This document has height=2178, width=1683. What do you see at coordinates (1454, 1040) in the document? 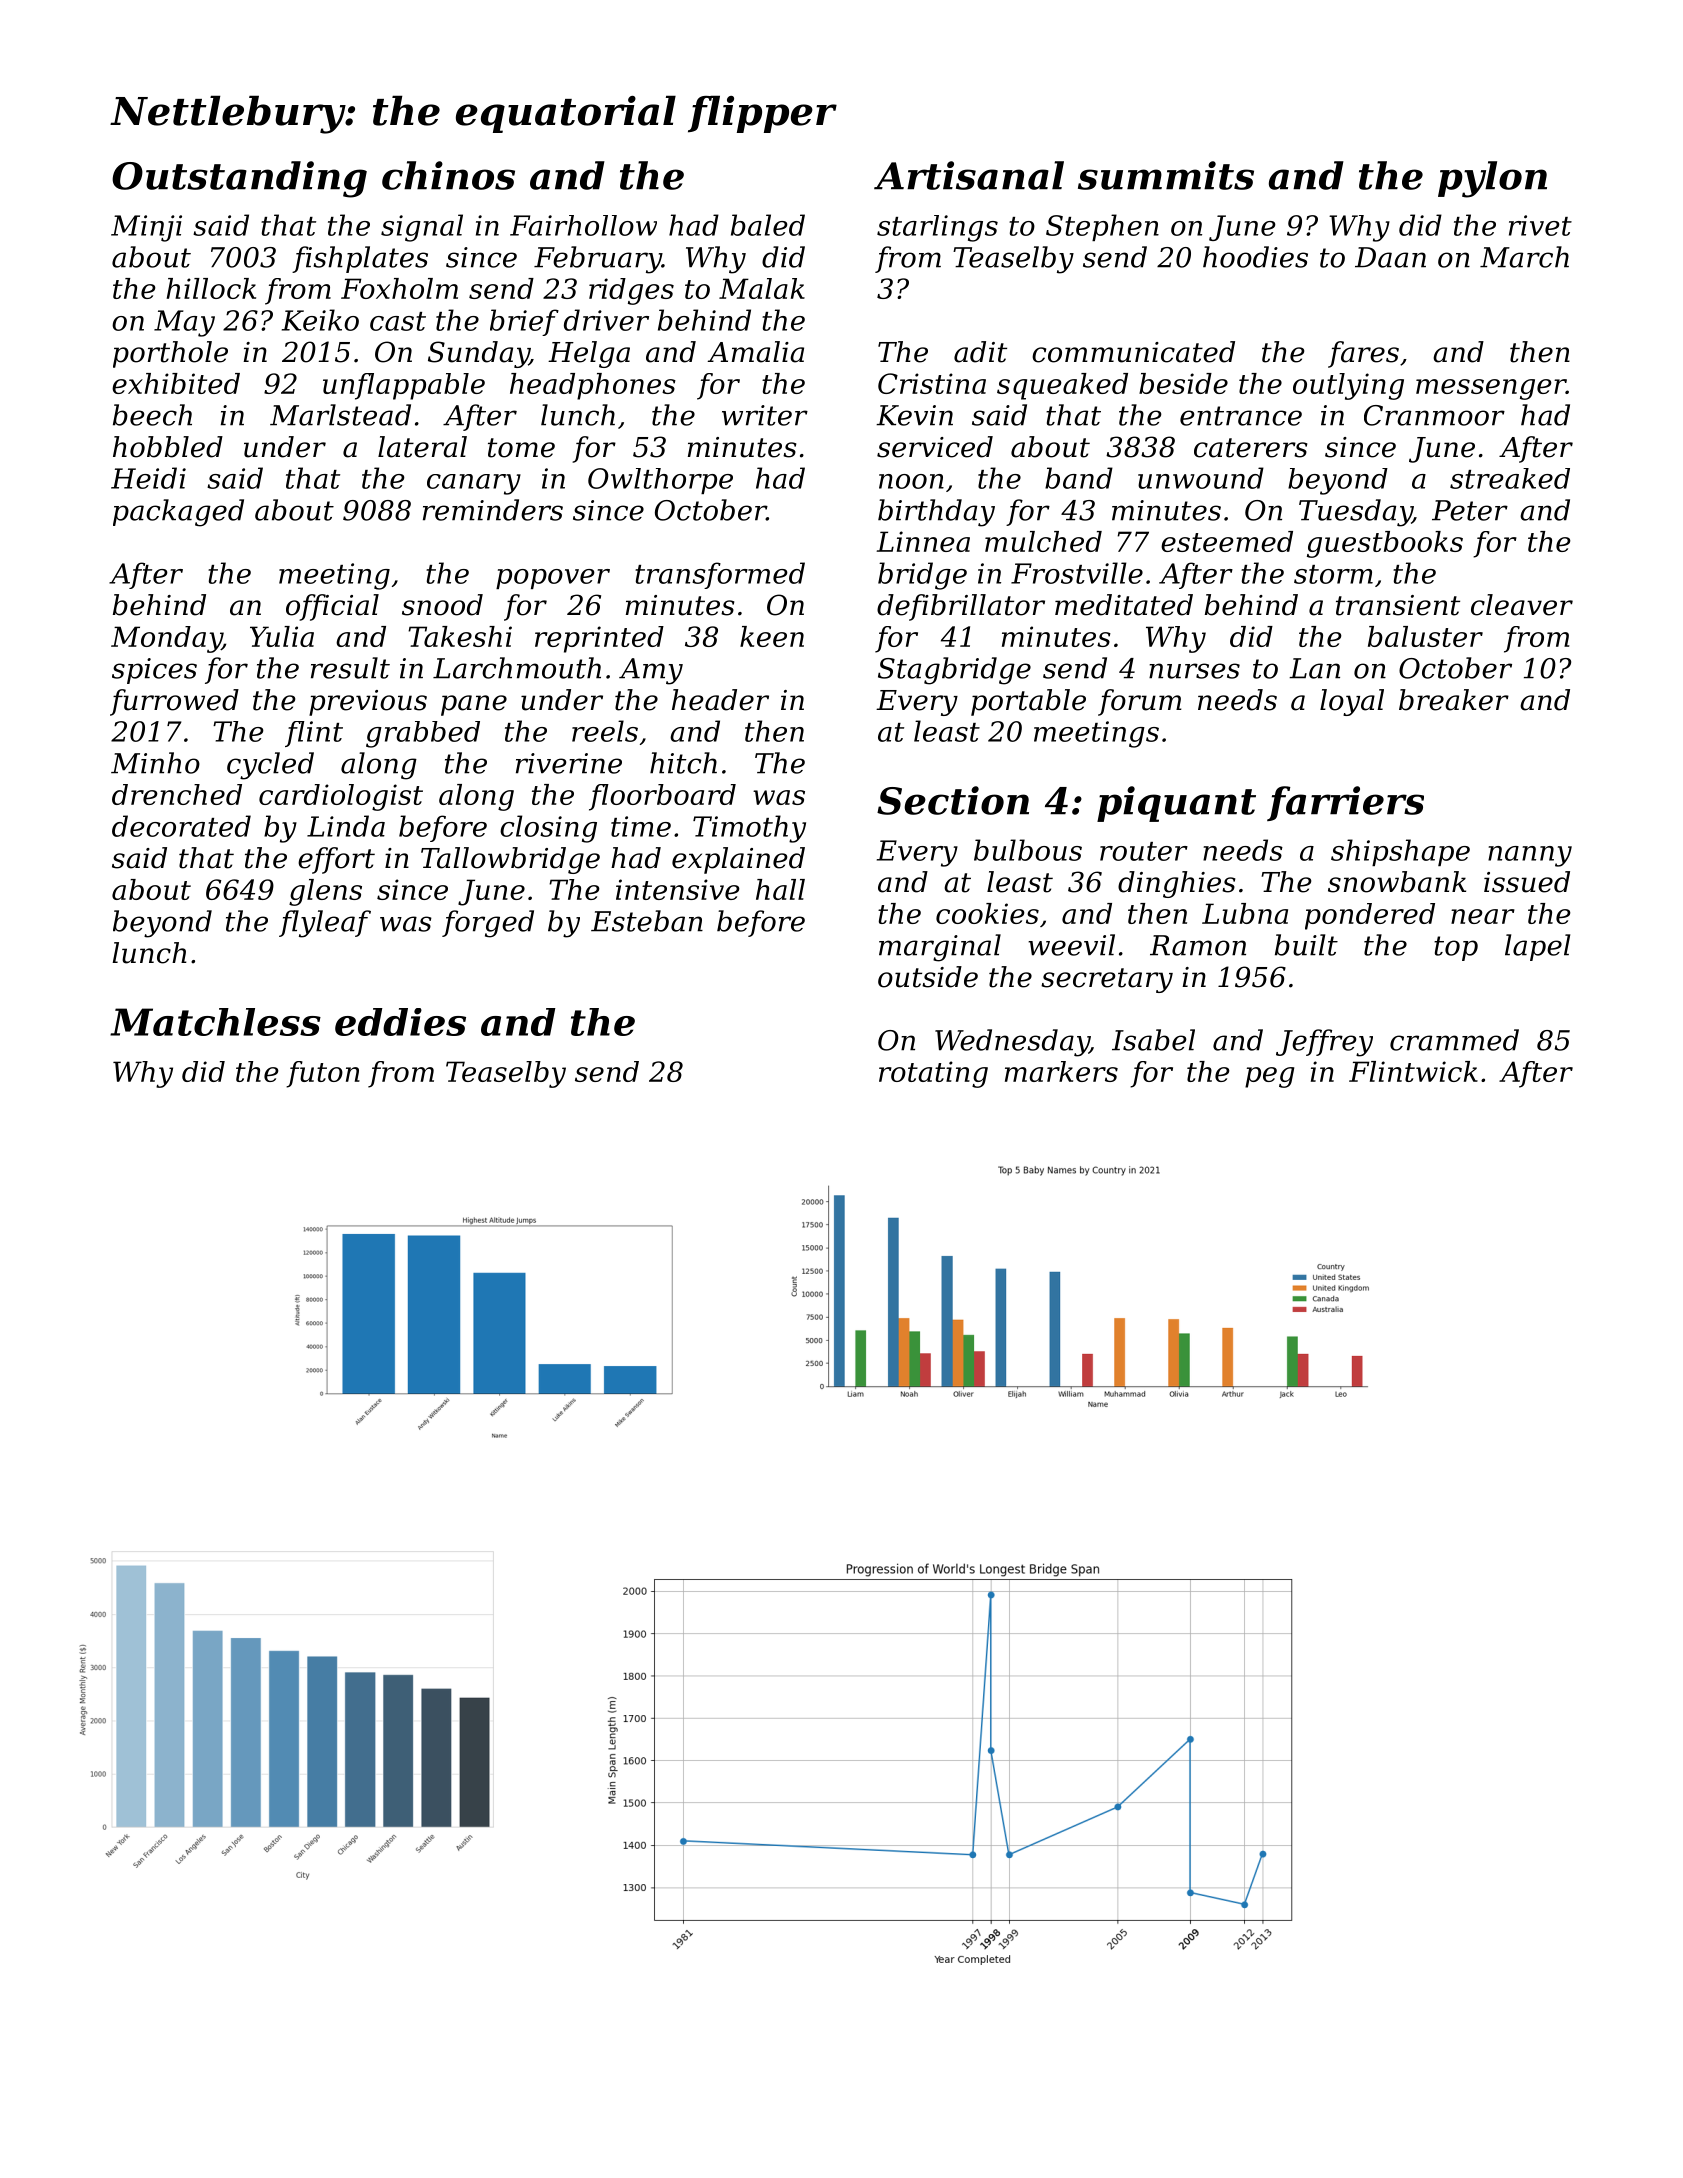
I see `crammed` at bounding box center [1454, 1040].
